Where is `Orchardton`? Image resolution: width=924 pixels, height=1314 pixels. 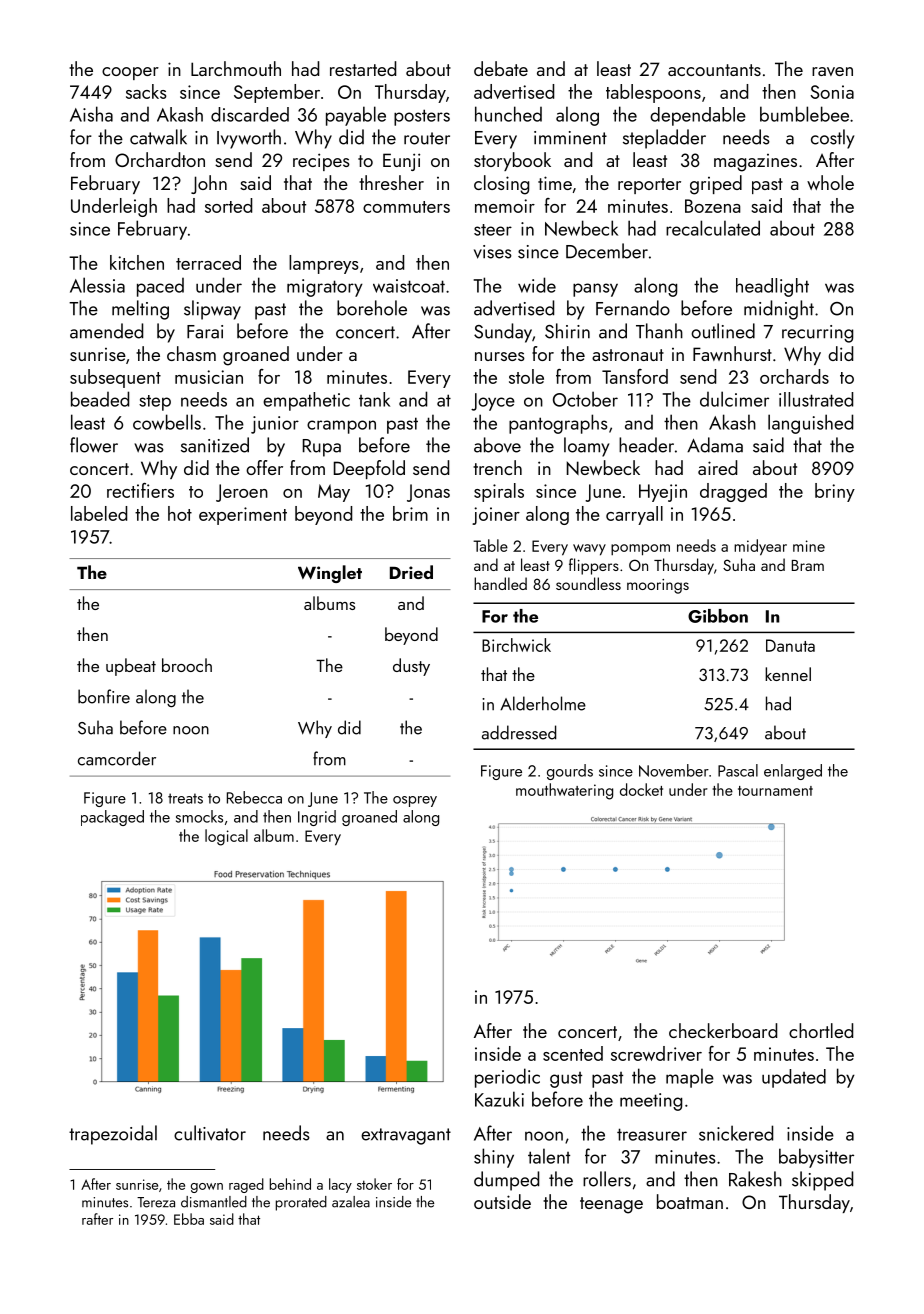 Orchardton is located at coordinates (160, 159).
